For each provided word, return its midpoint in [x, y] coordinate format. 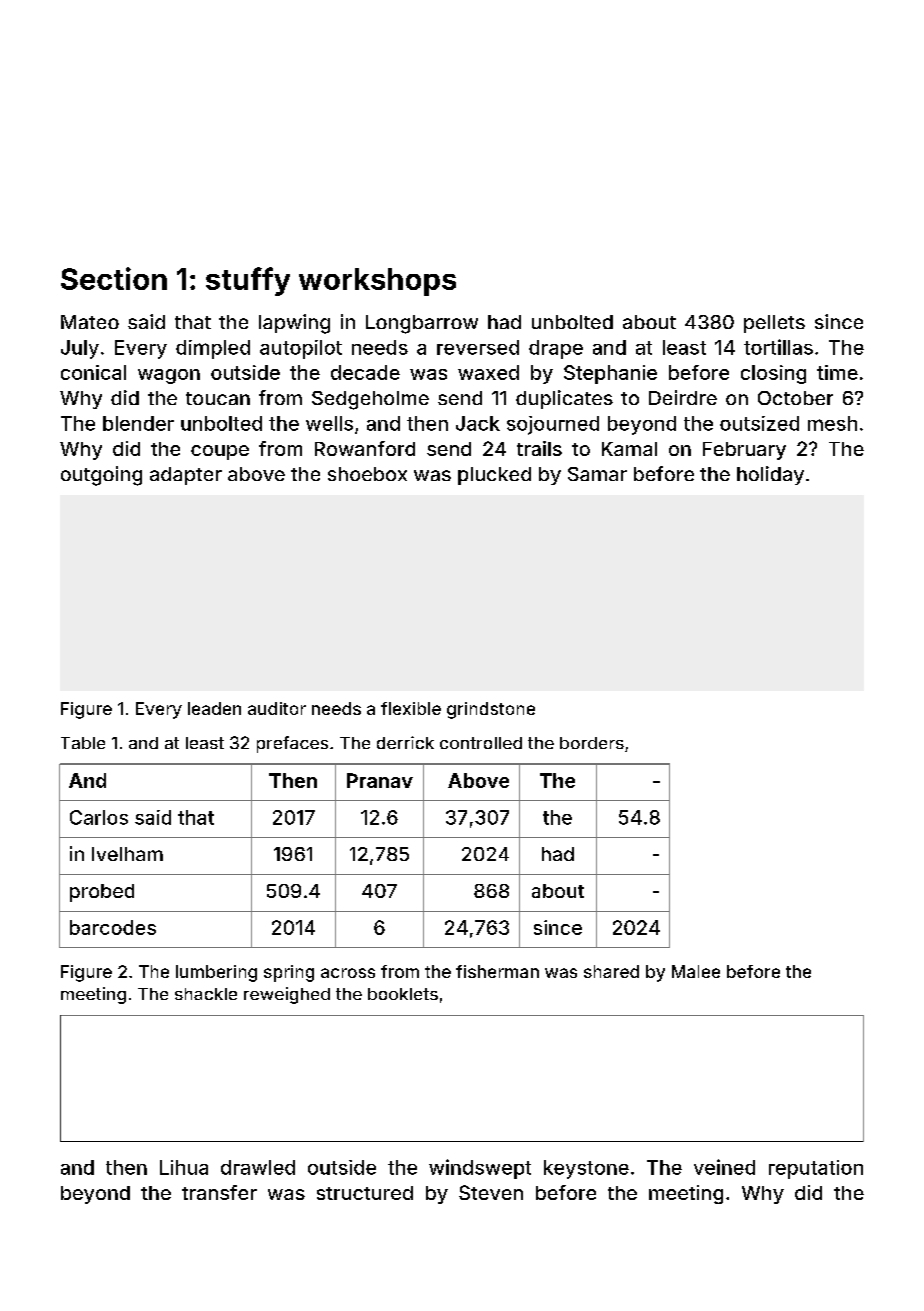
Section [114, 278]
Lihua [184, 1167]
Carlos [99, 817]
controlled [481, 743]
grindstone [491, 710]
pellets [774, 324]
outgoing [101, 476]
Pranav [380, 780]
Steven [491, 1192]
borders [592, 743]
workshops [377, 282]
